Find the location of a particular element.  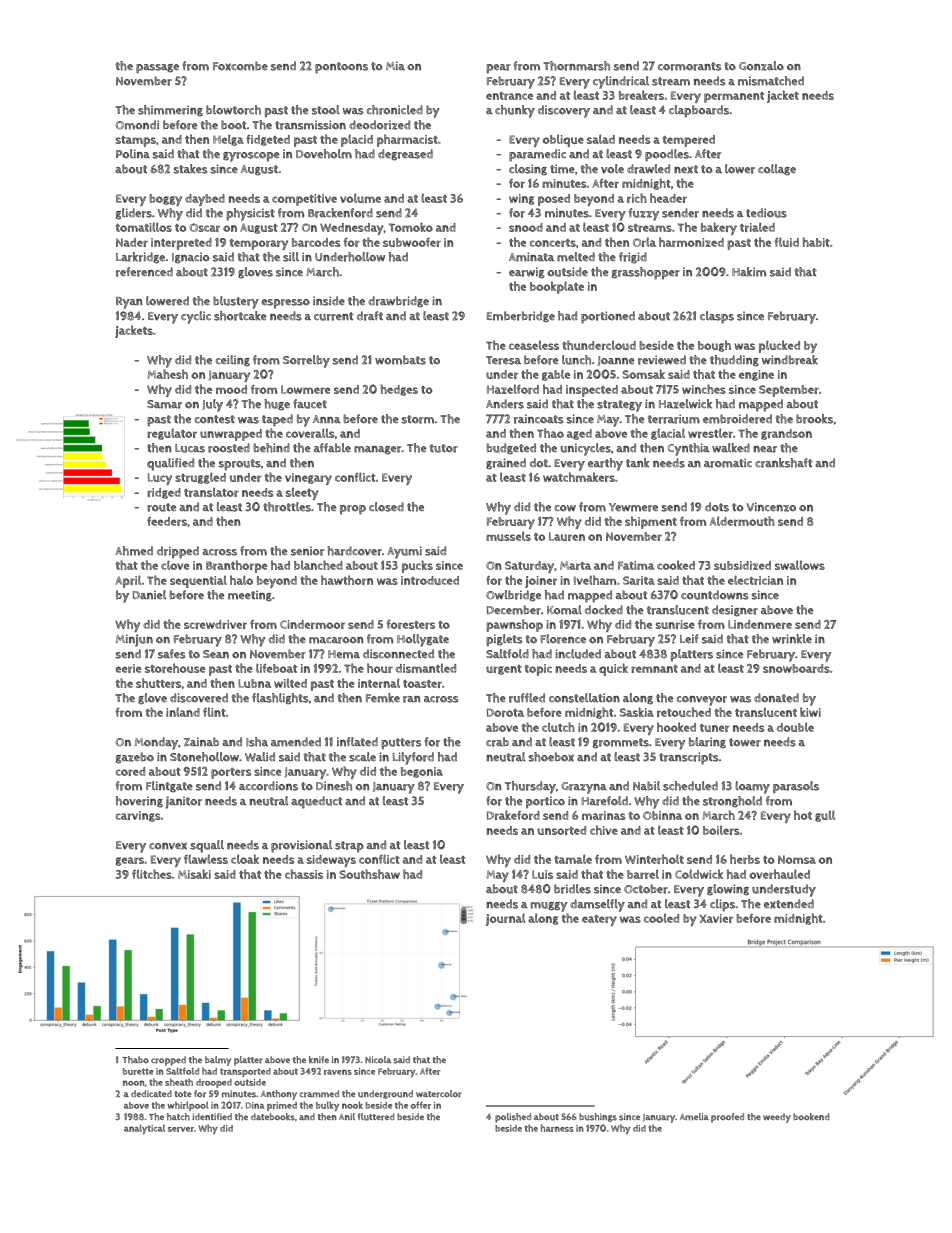

cormorants is located at coordinates (689, 66).
